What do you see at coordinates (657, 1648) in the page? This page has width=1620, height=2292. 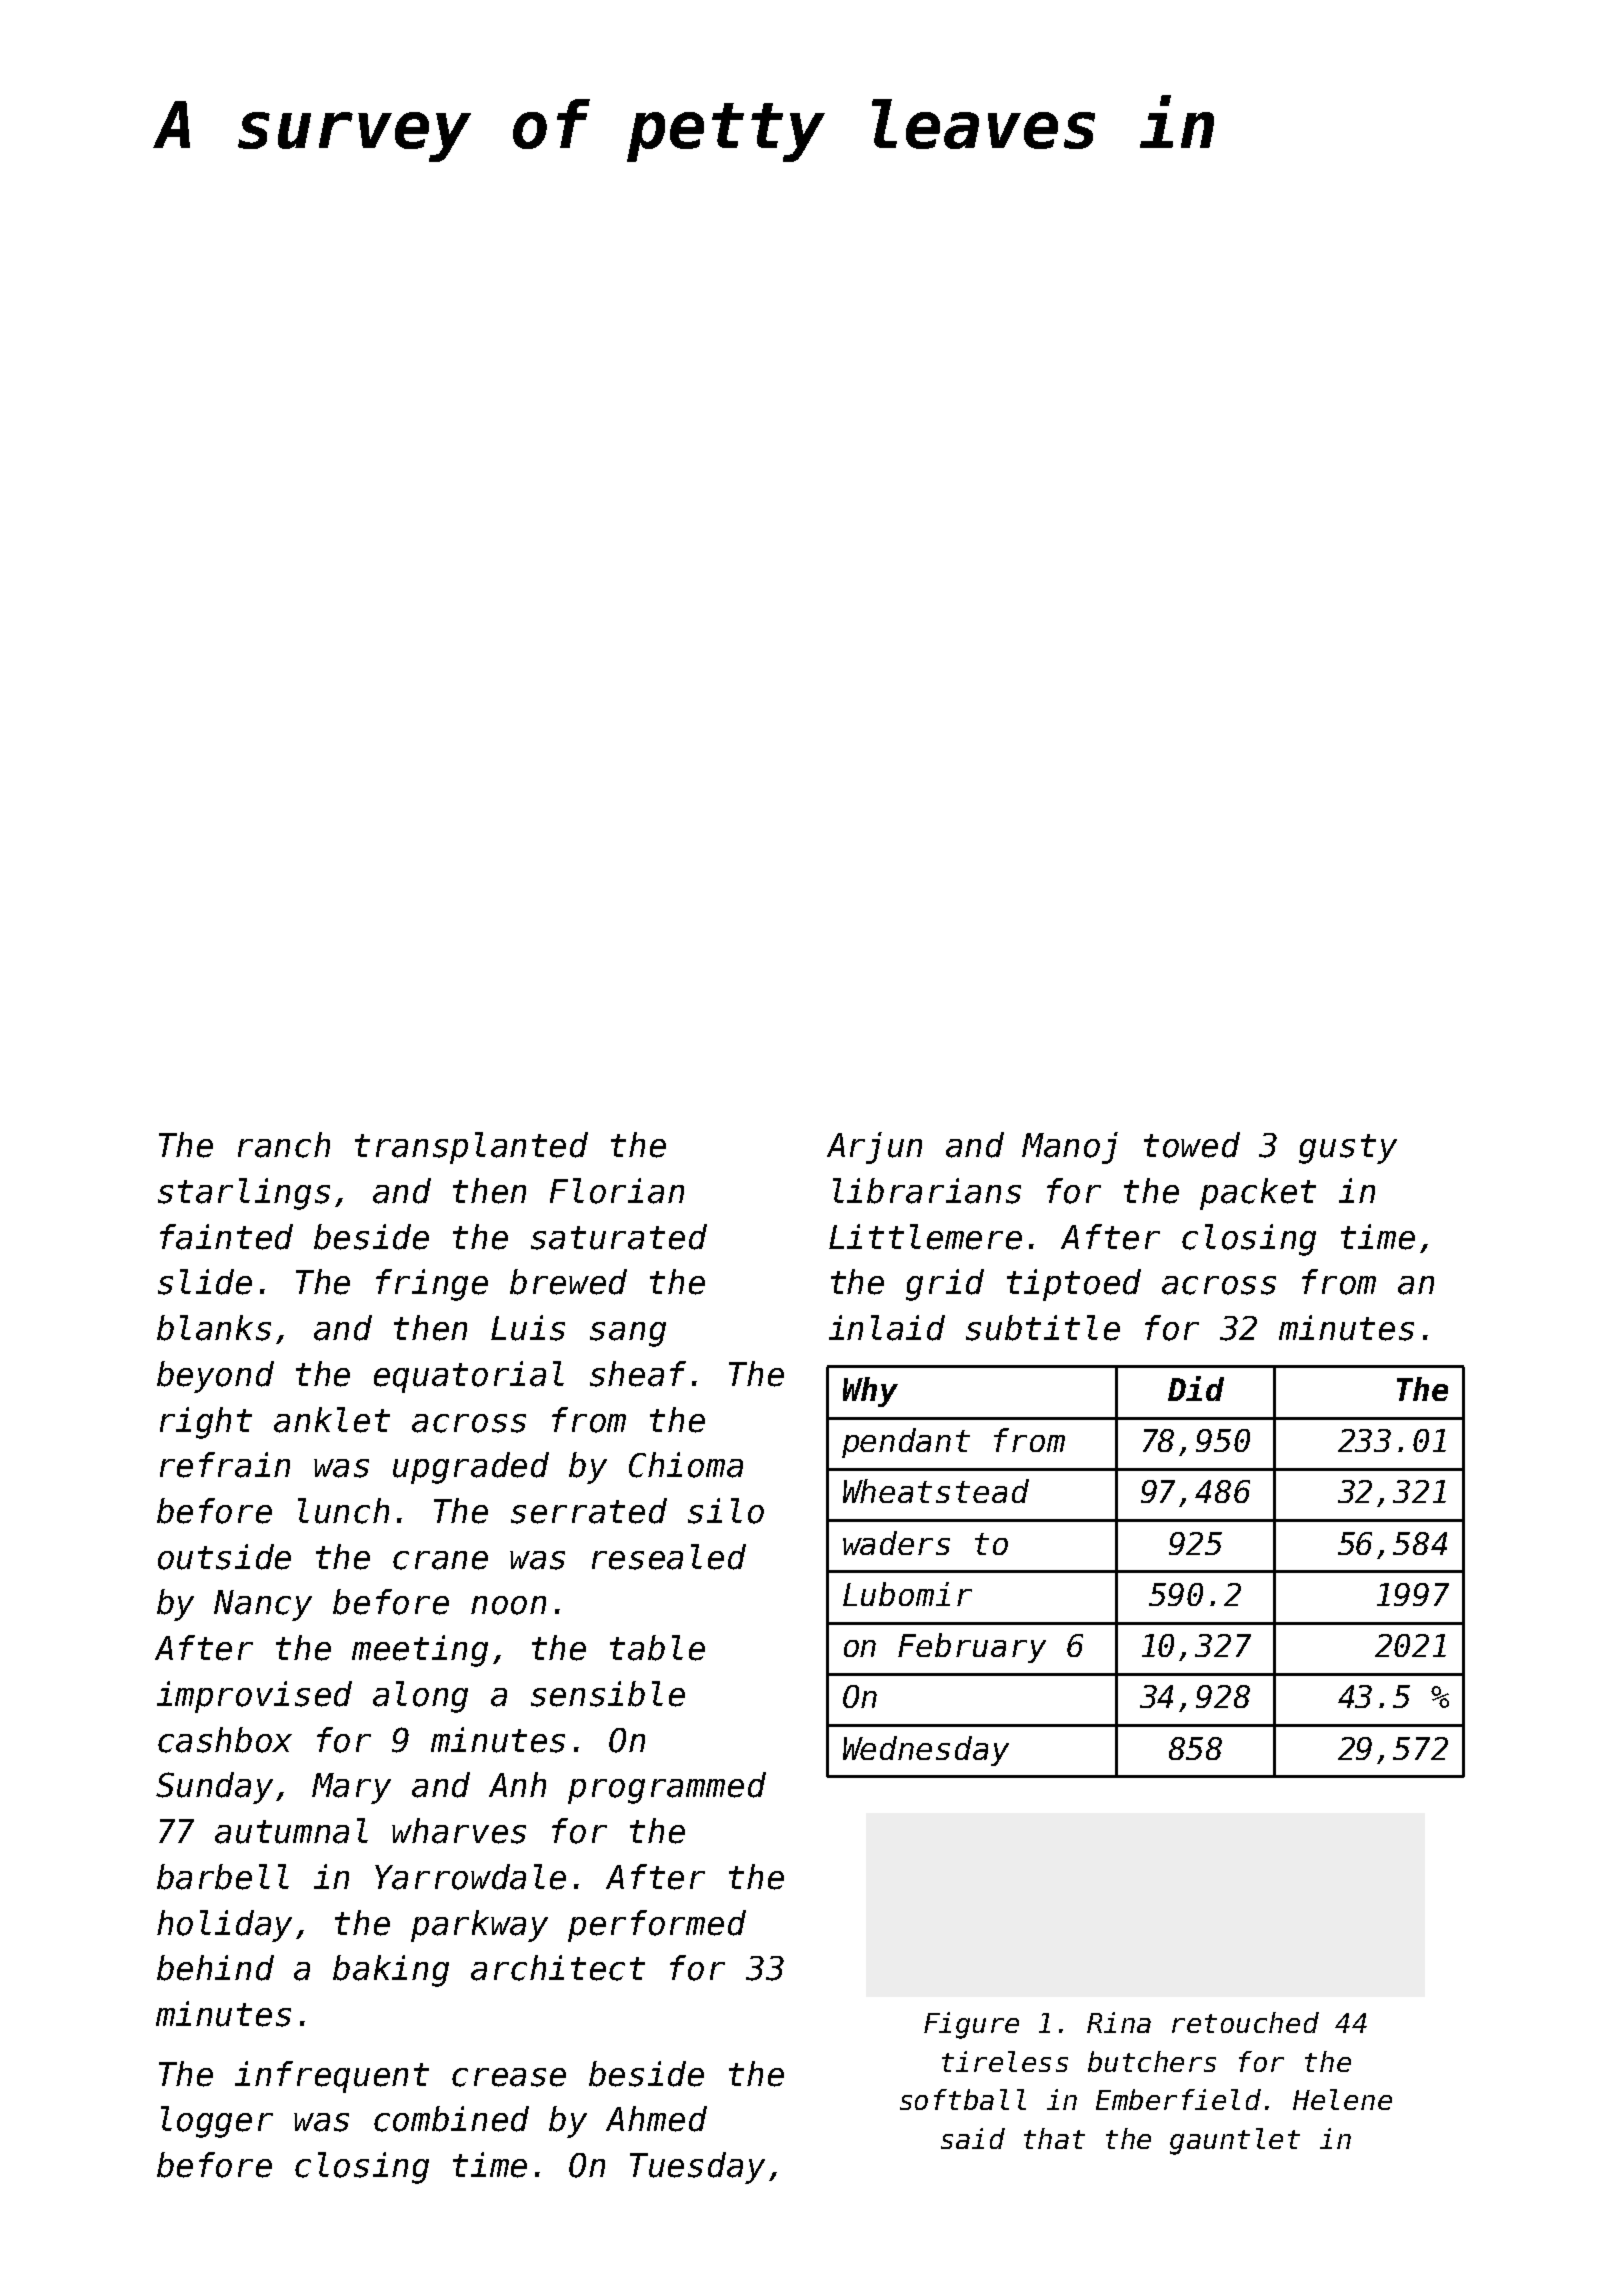 I see `table` at bounding box center [657, 1648].
